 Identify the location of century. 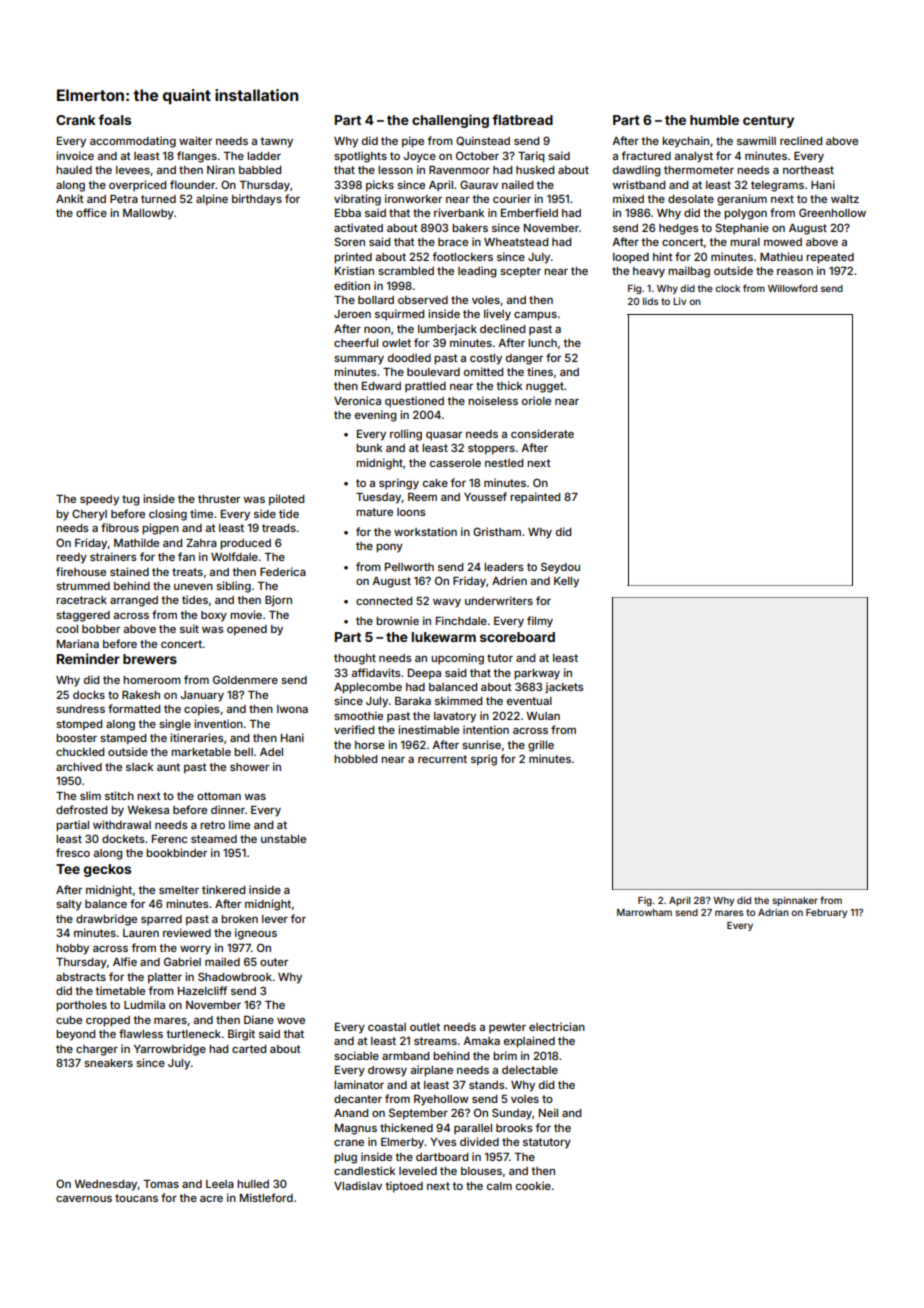
(768, 122).
